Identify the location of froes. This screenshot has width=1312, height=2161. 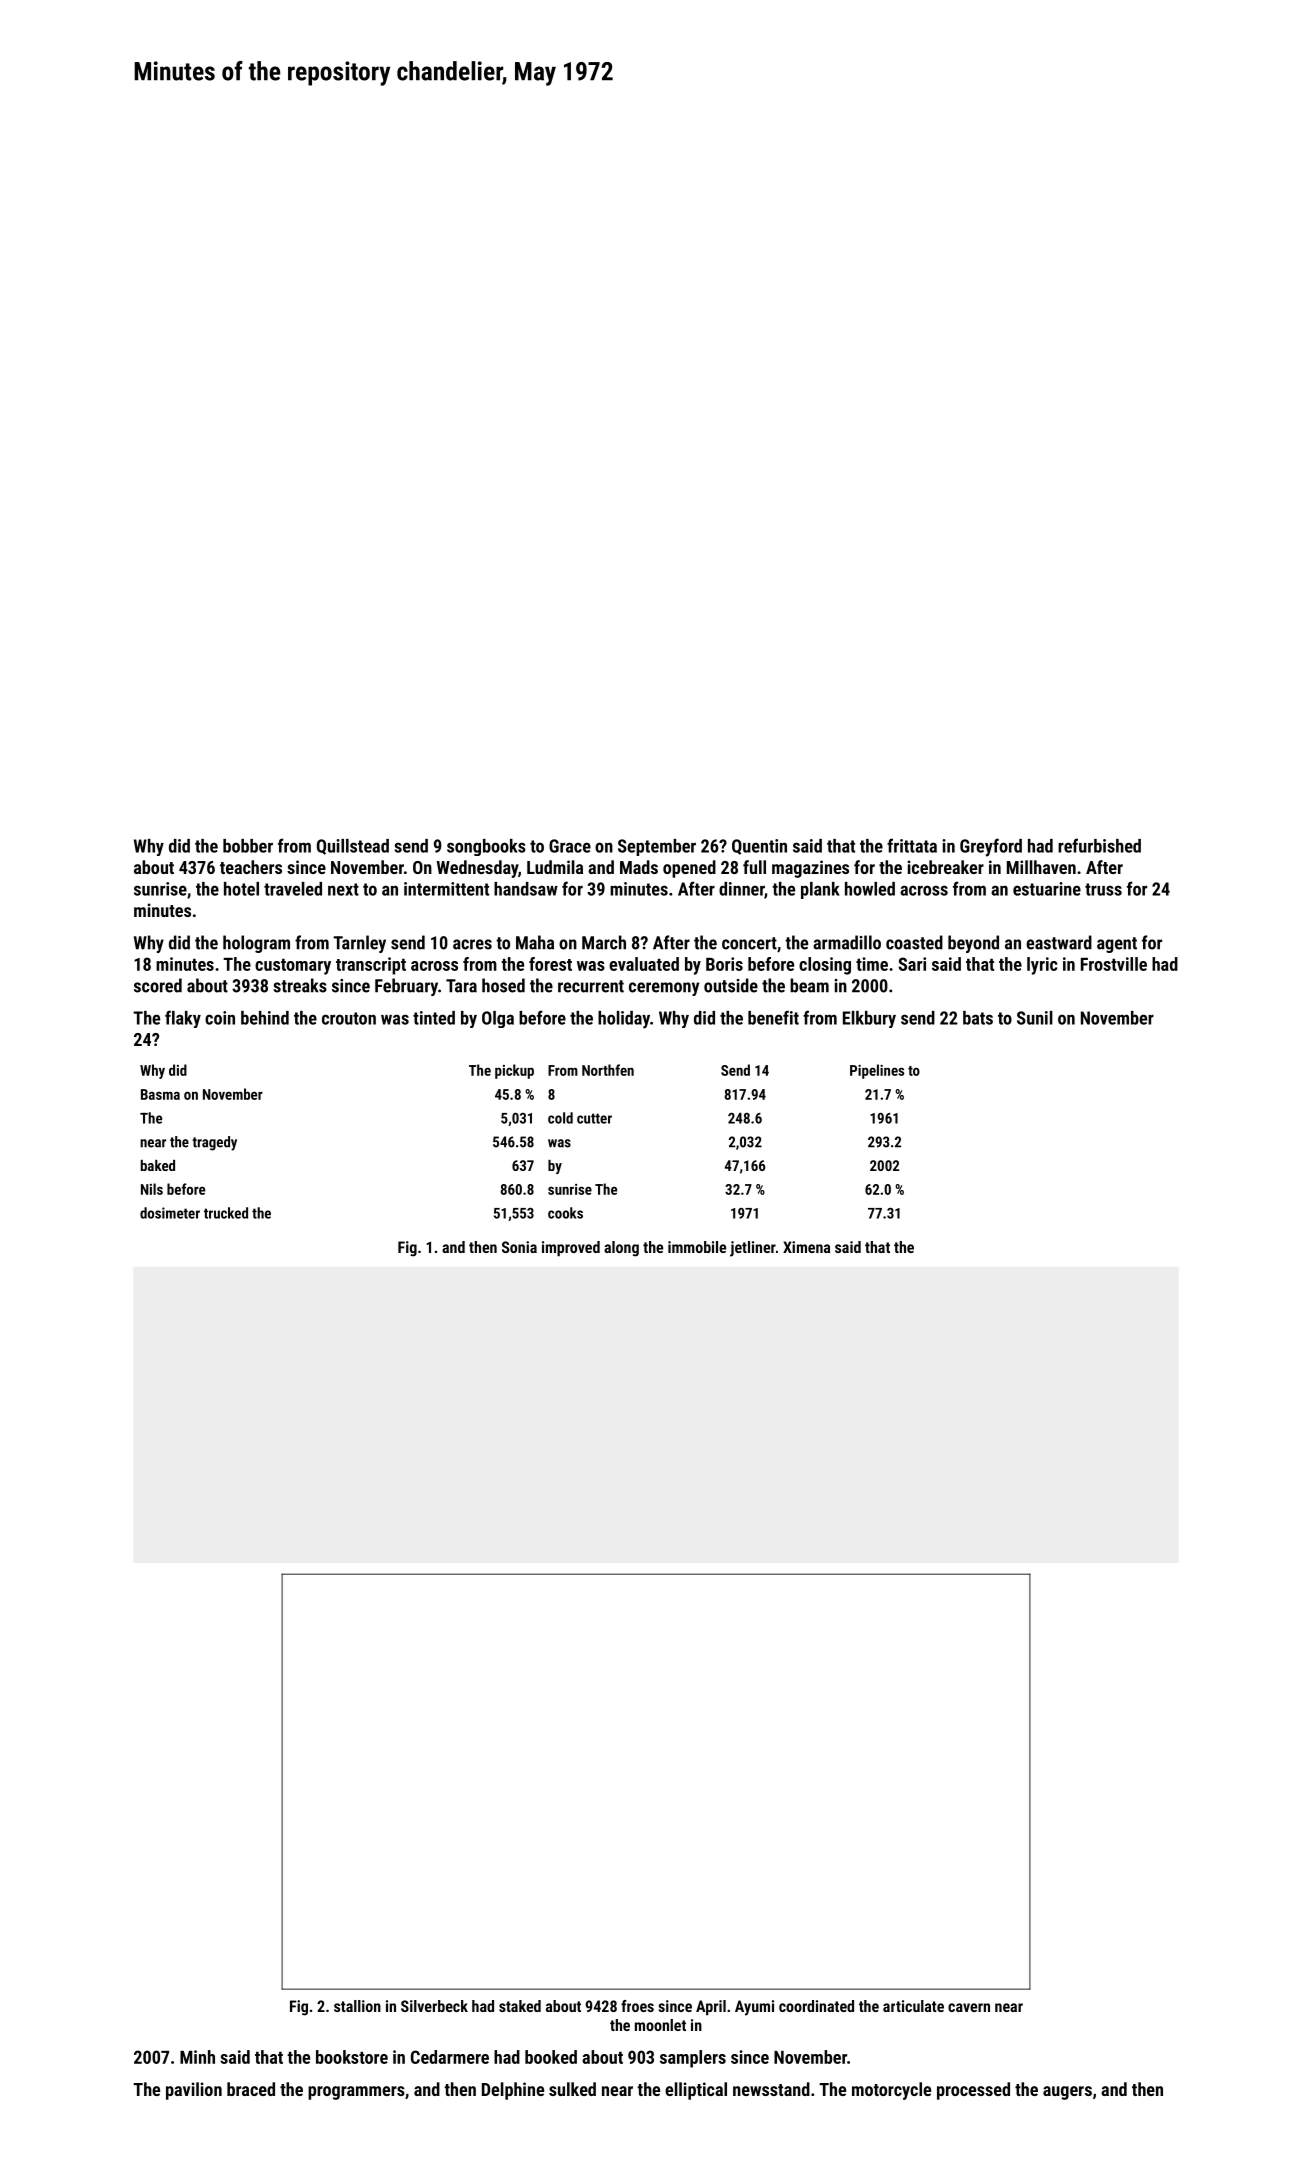
(637, 2006).
